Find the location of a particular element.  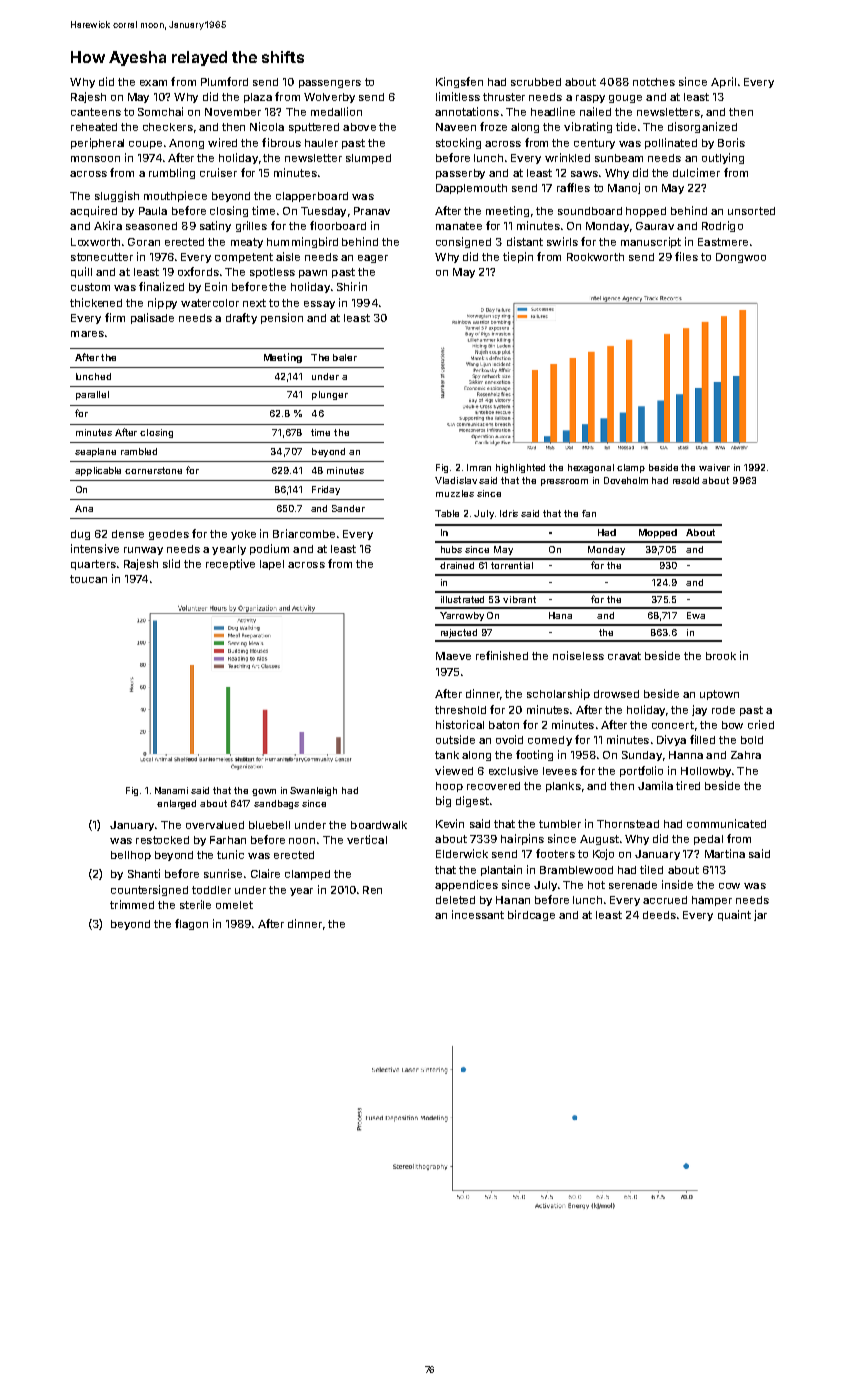

refinished is located at coordinates (502, 655).
